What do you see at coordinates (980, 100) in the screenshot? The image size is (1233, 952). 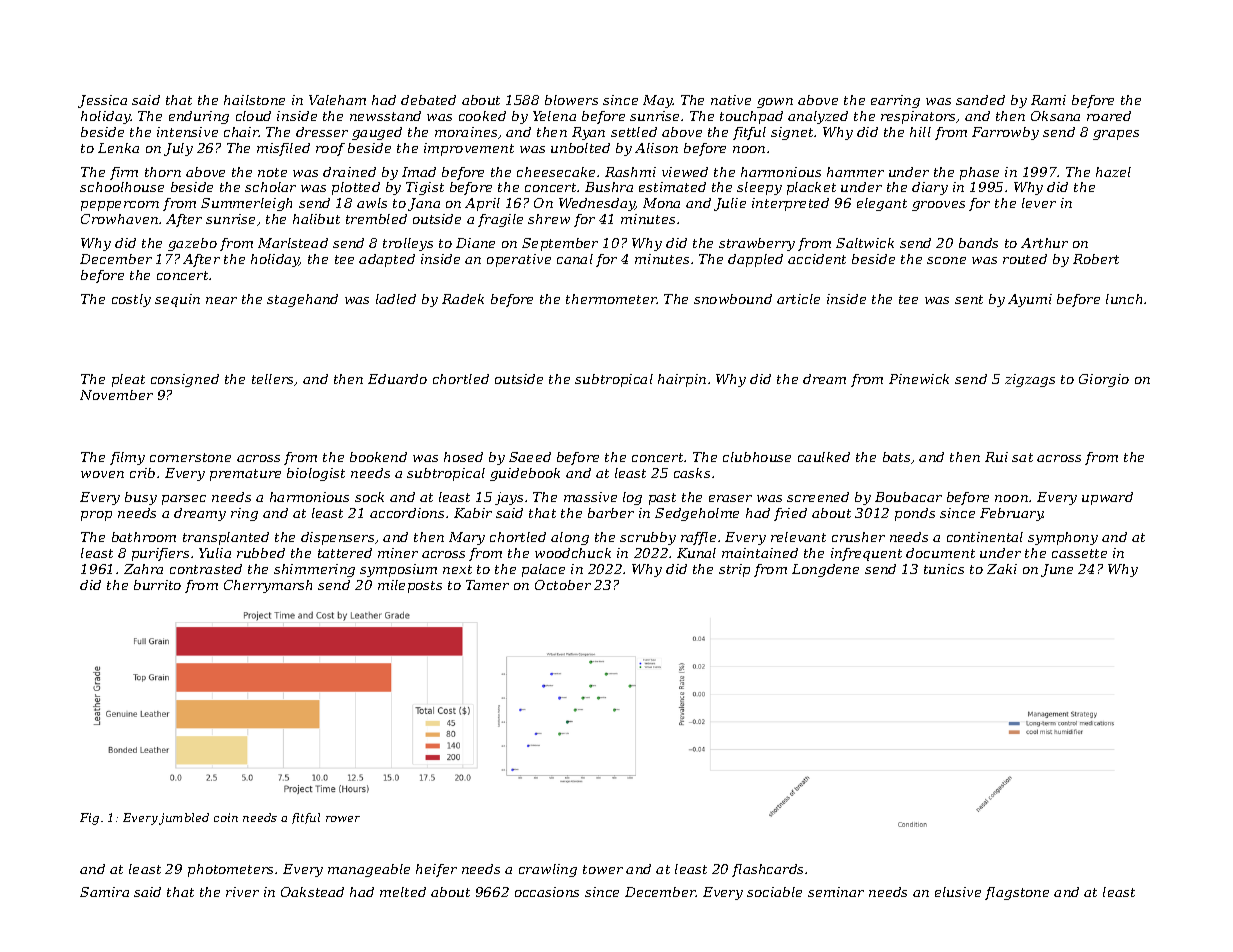 I see `sanded` at bounding box center [980, 100].
